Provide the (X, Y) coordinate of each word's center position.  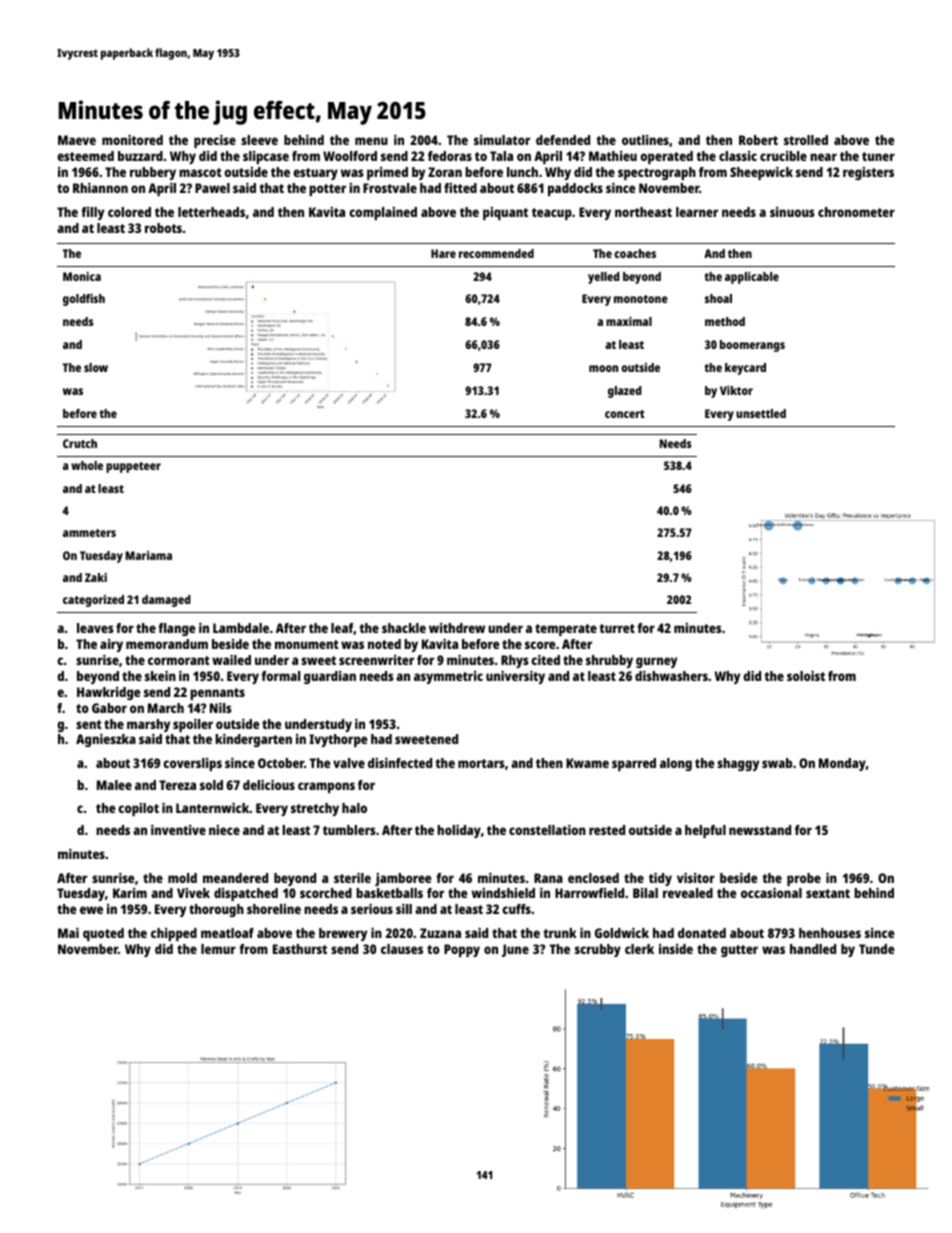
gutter (739, 951)
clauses (402, 949)
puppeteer (133, 467)
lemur (218, 949)
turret (617, 628)
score (540, 645)
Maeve (77, 140)
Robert (758, 140)
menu (371, 141)
